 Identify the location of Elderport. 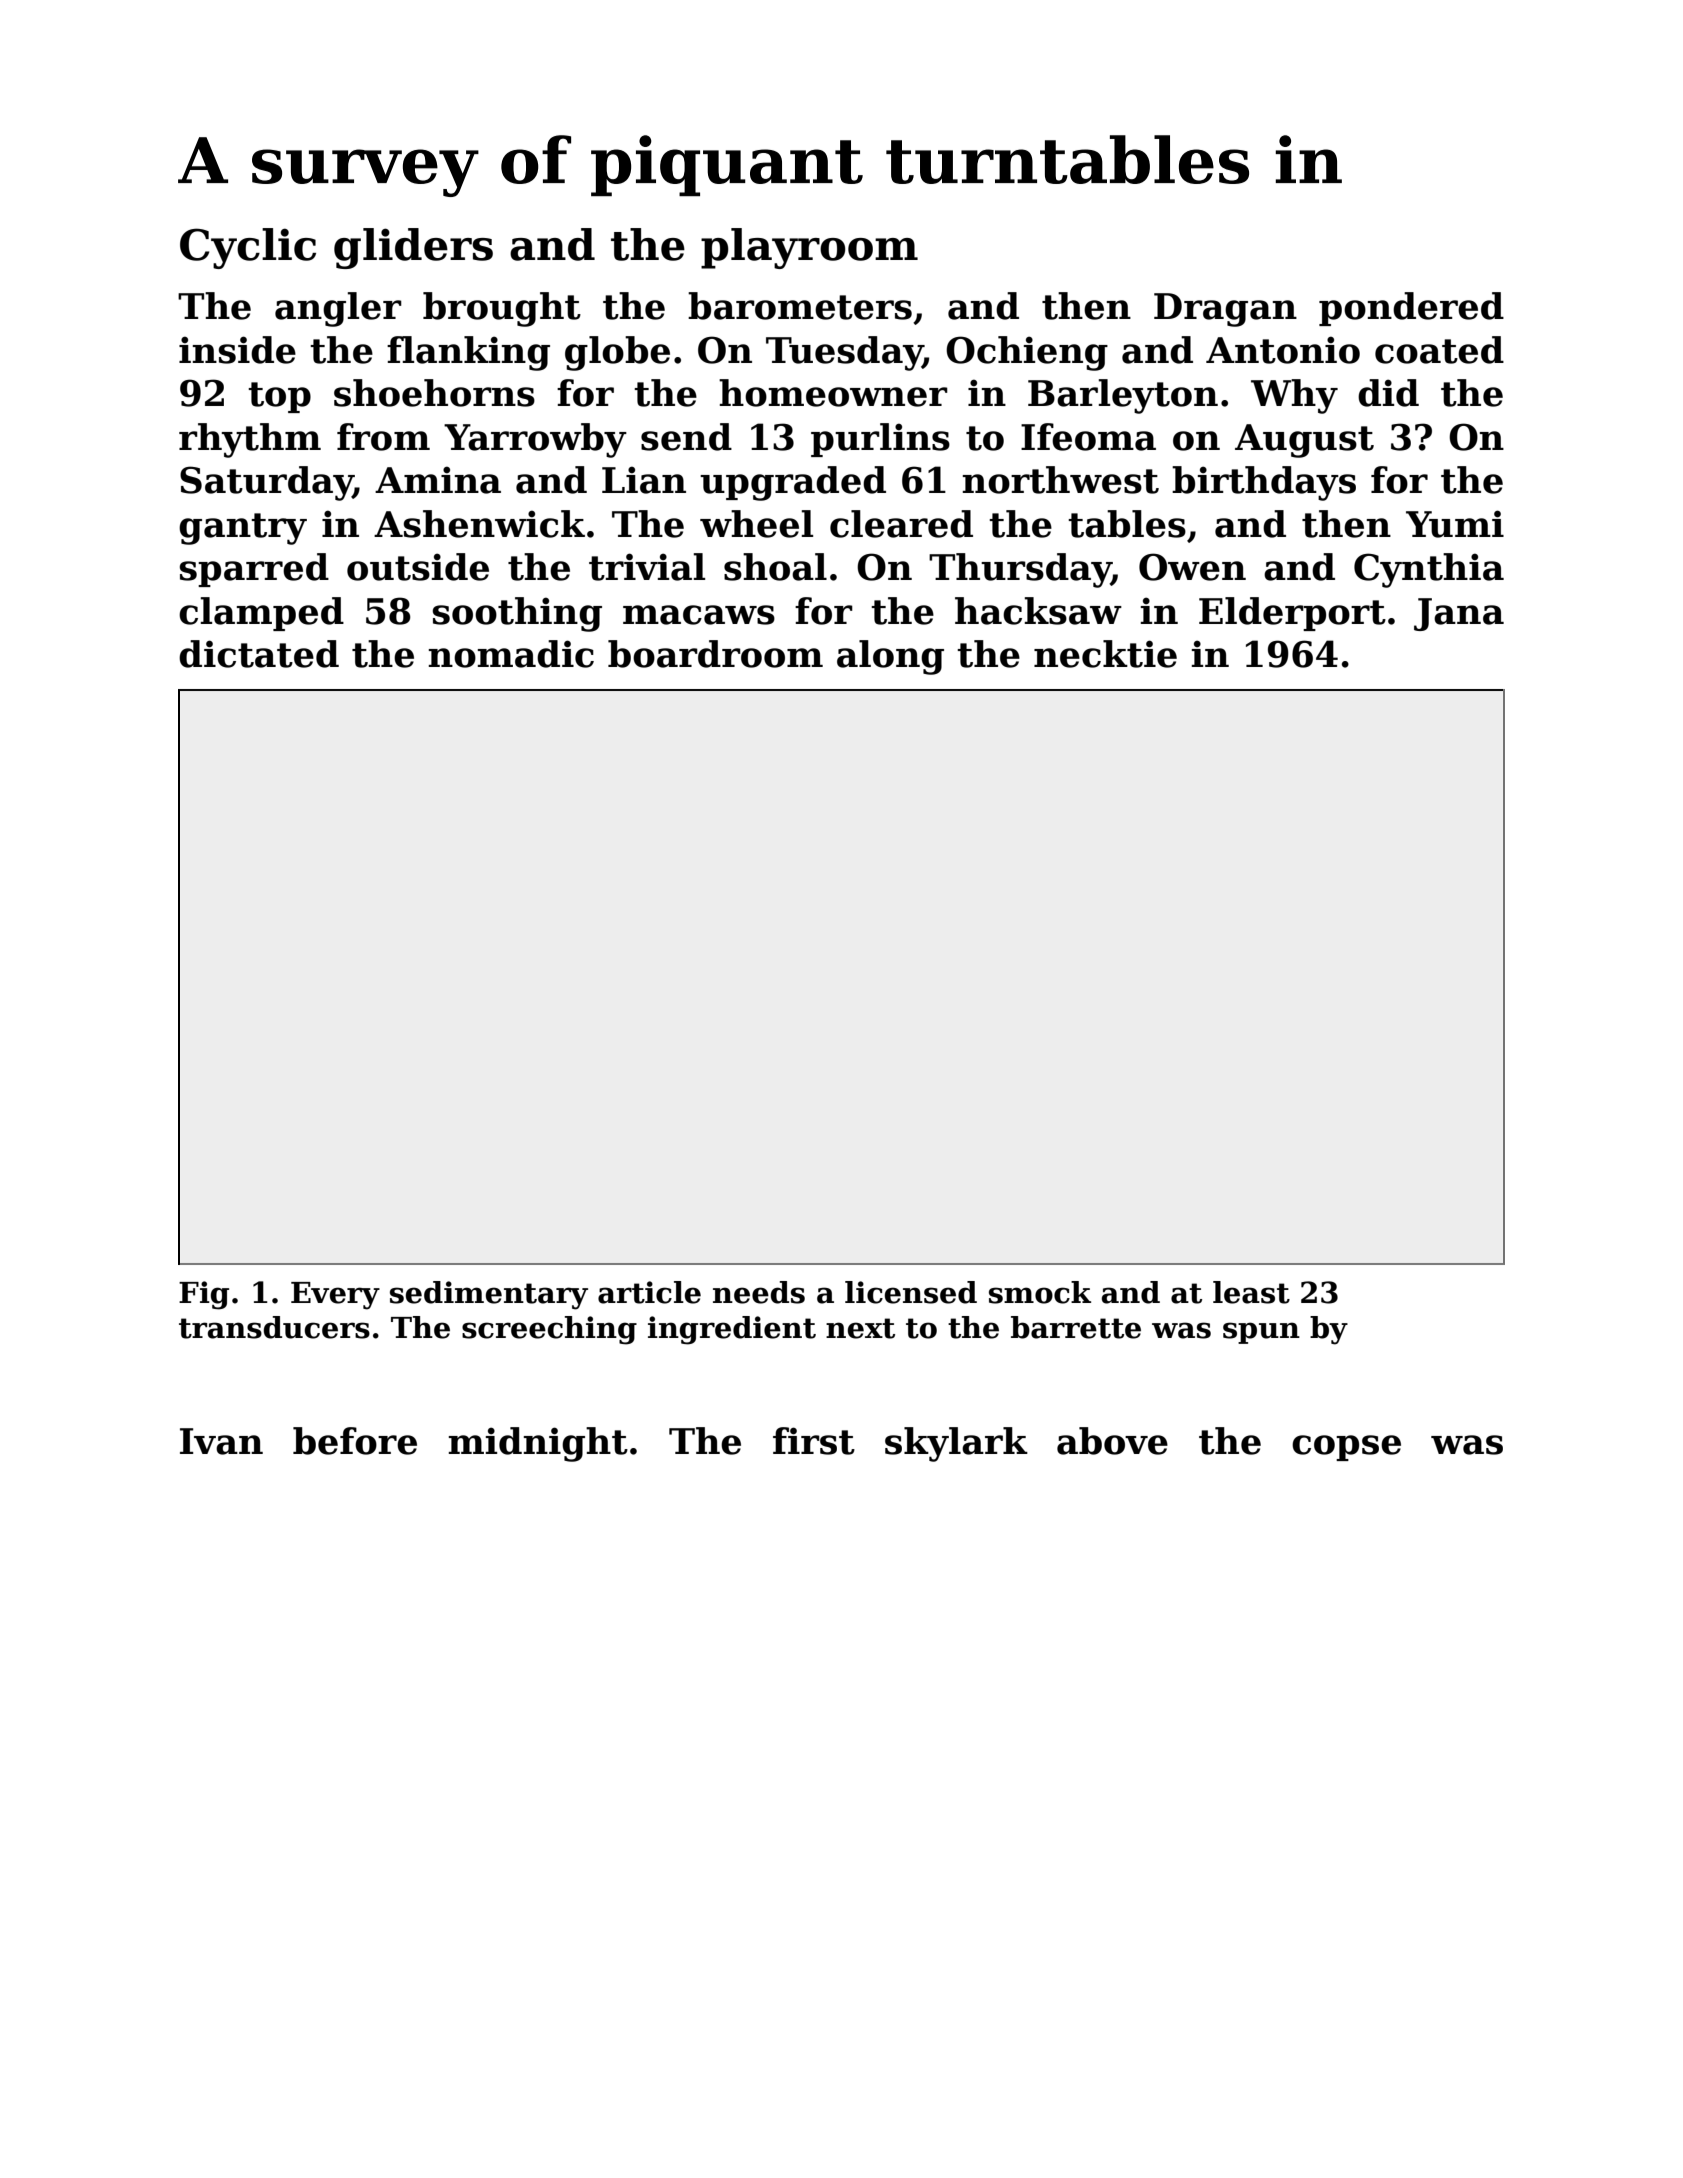
(1292, 614).
